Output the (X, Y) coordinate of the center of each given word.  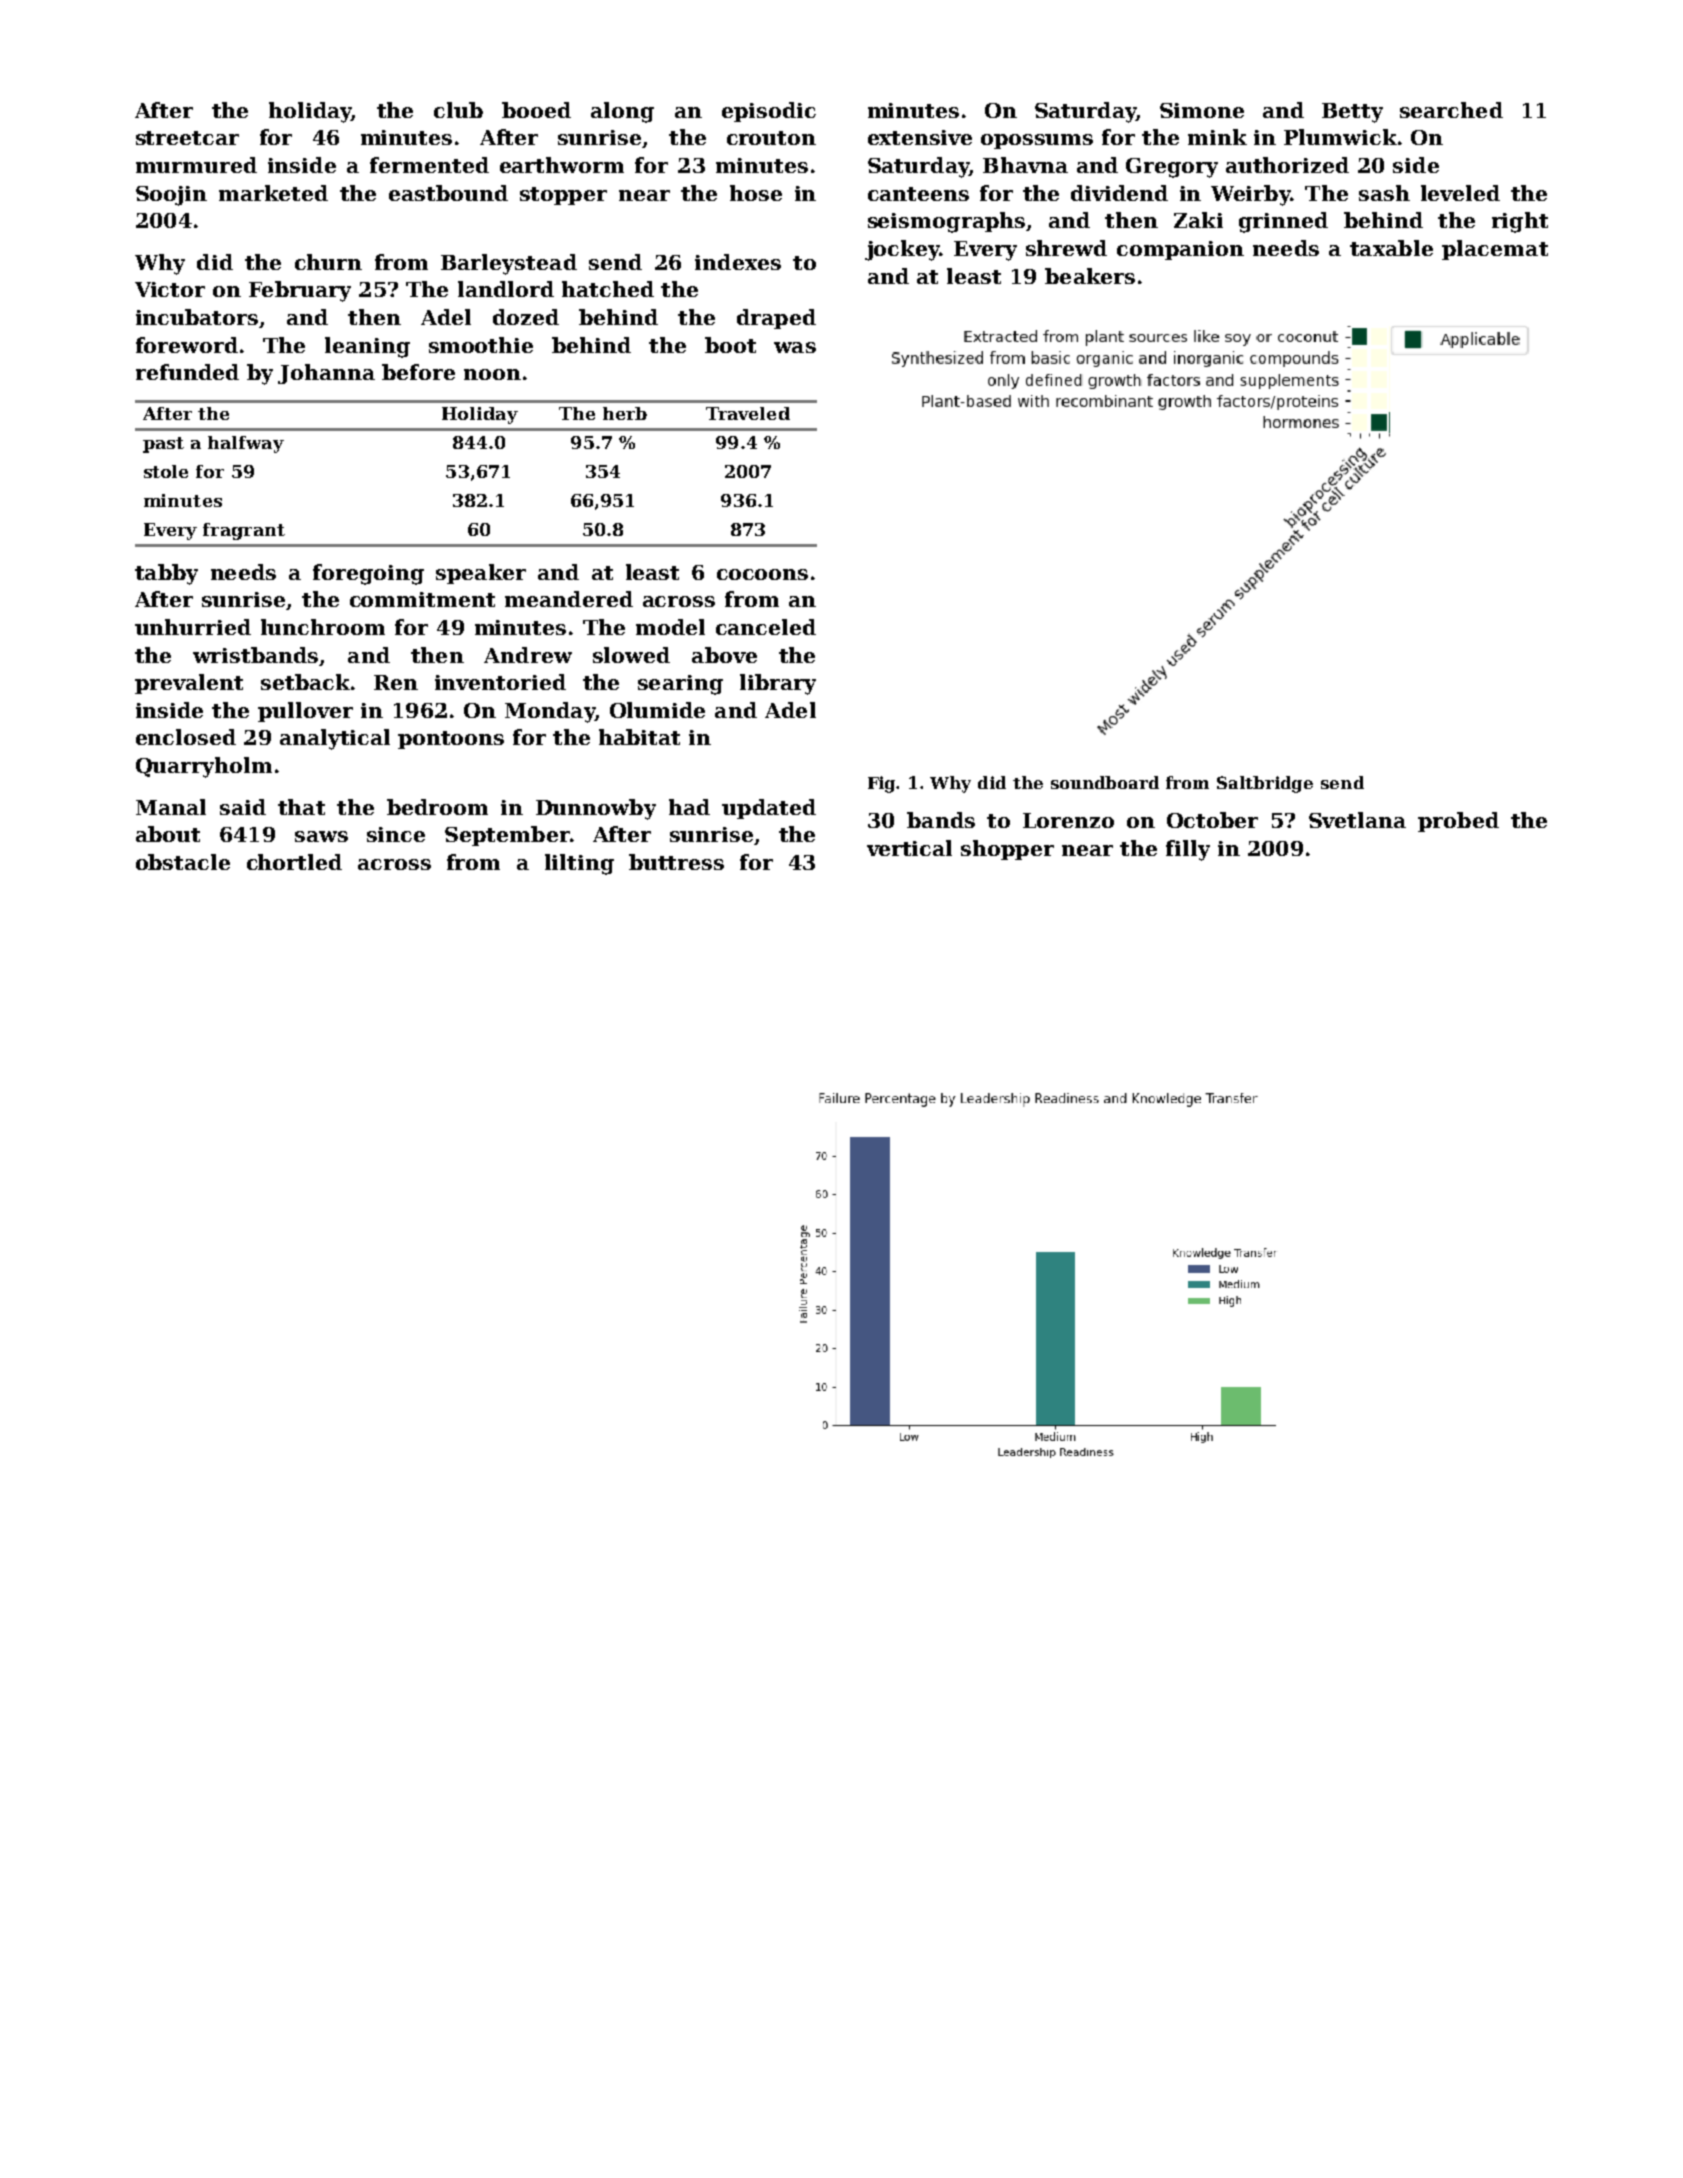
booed (536, 110)
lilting (579, 864)
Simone (1202, 110)
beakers (1090, 276)
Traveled (748, 413)
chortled (294, 862)
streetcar (187, 138)
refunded (187, 372)
